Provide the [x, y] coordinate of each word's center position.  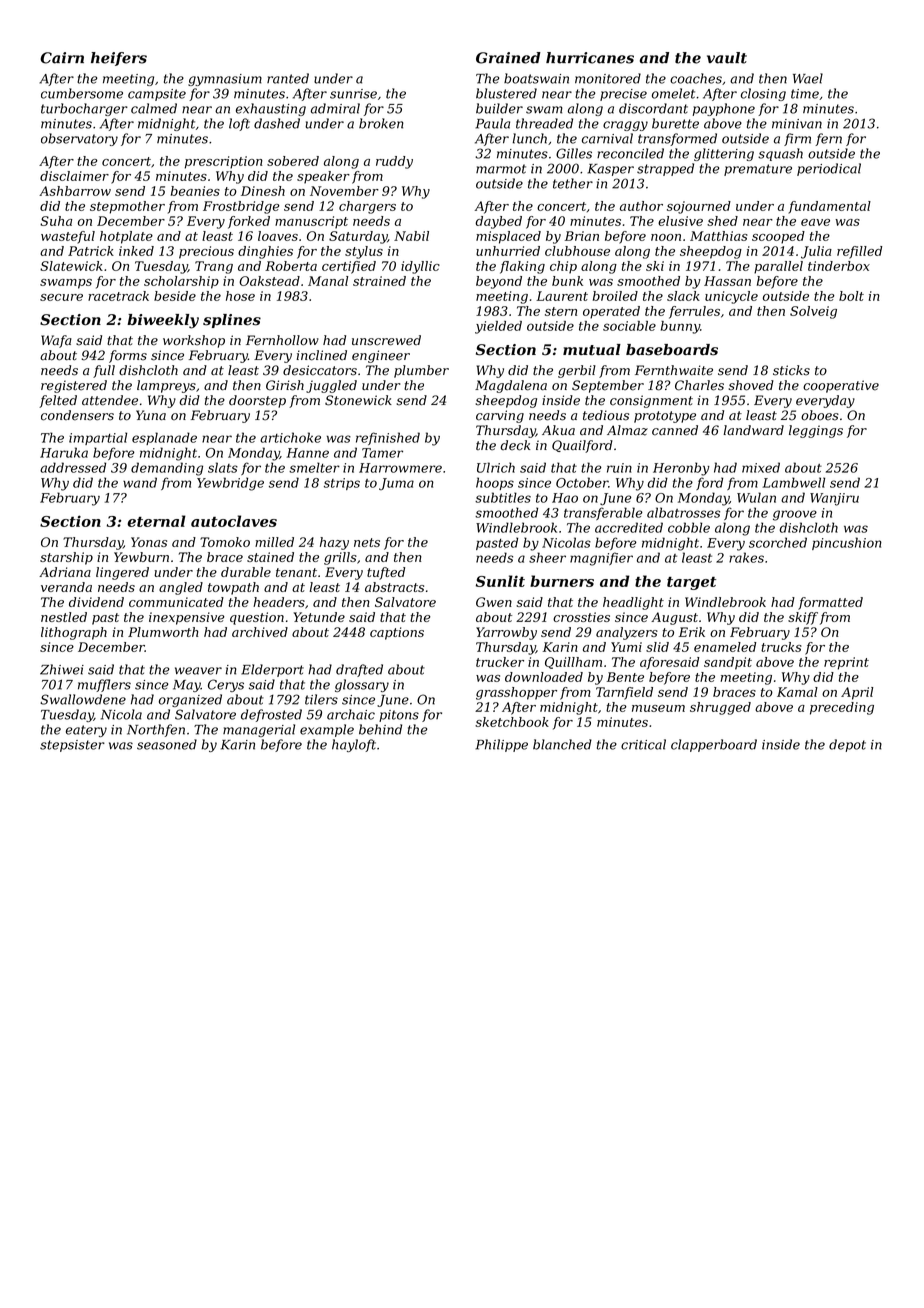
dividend [96, 602]
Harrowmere [400, 468]
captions [397, 633]
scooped [778, 237]
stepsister [72, 746]
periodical [829, 169]
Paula [492, 123]
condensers [77, 415]
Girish [285, 385]
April [857, 693]
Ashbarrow [75, 191]
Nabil [411, 236]
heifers [119, 59]
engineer [381, 356]
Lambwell [793, 482]
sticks [791, 370]
